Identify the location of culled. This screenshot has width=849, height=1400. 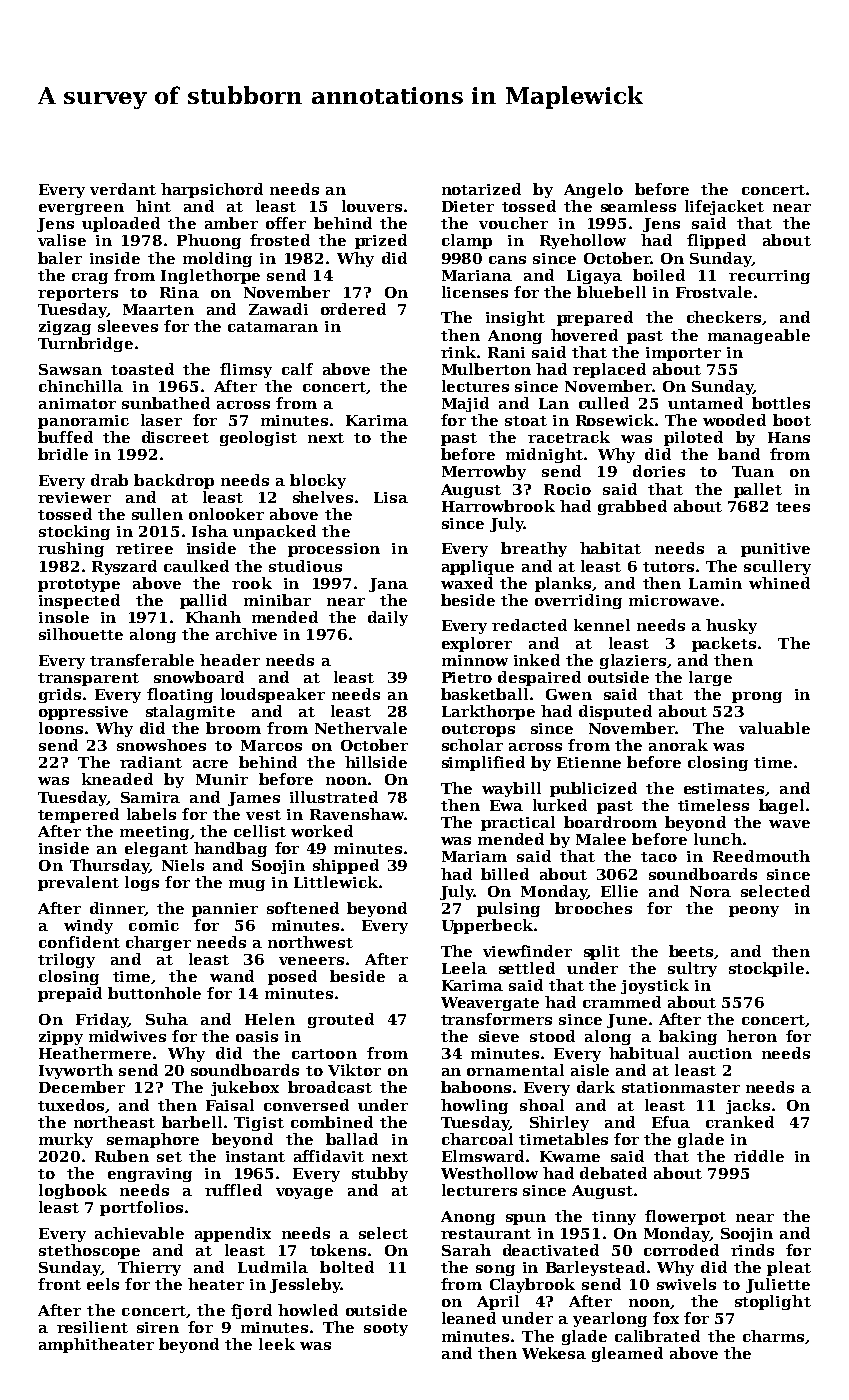
(604, 403).
